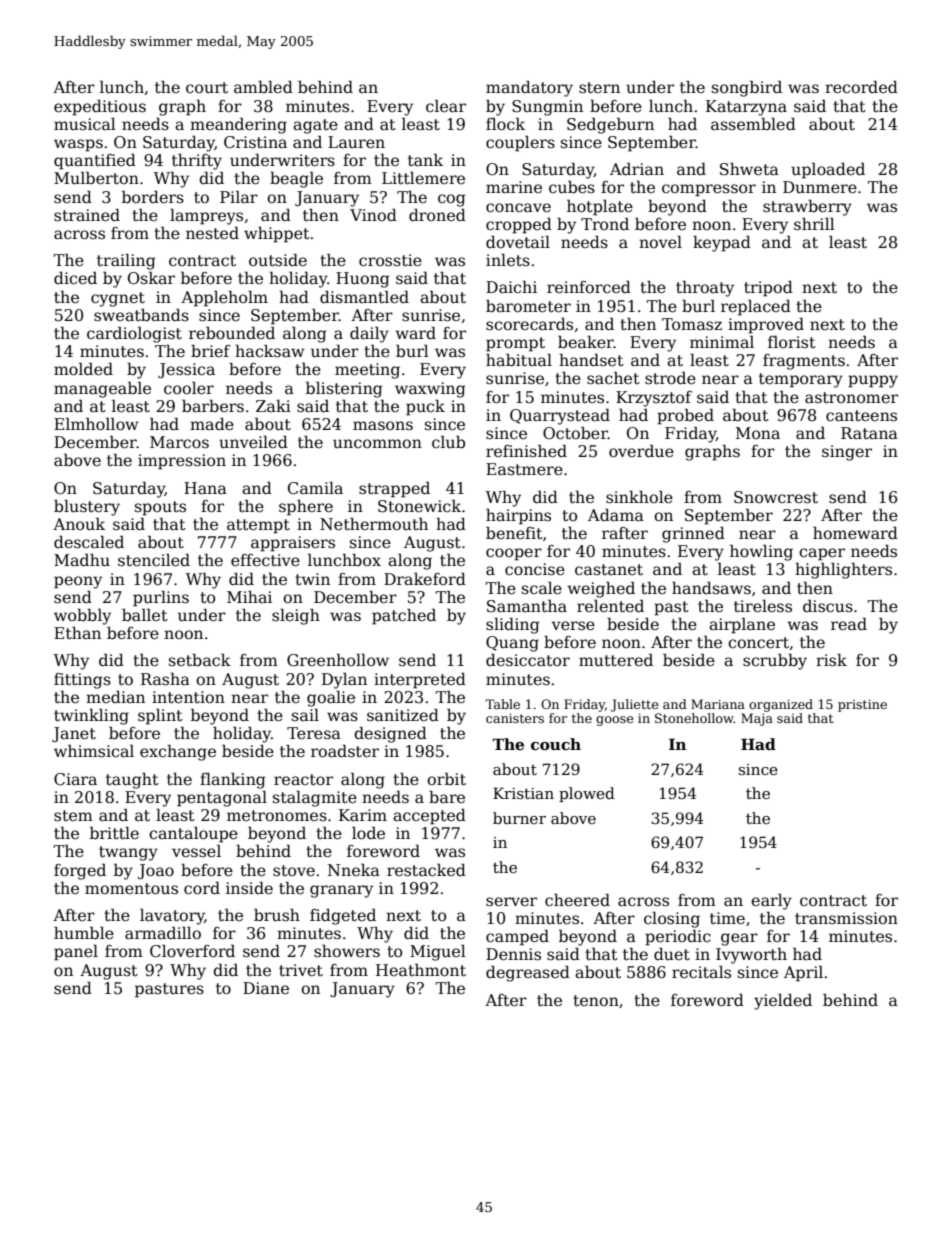 Image resolution: width=952 pixels, height=1233 pixels. Describe the element at coordinates (747, 88) in the page. I see `songbird` at that location.
